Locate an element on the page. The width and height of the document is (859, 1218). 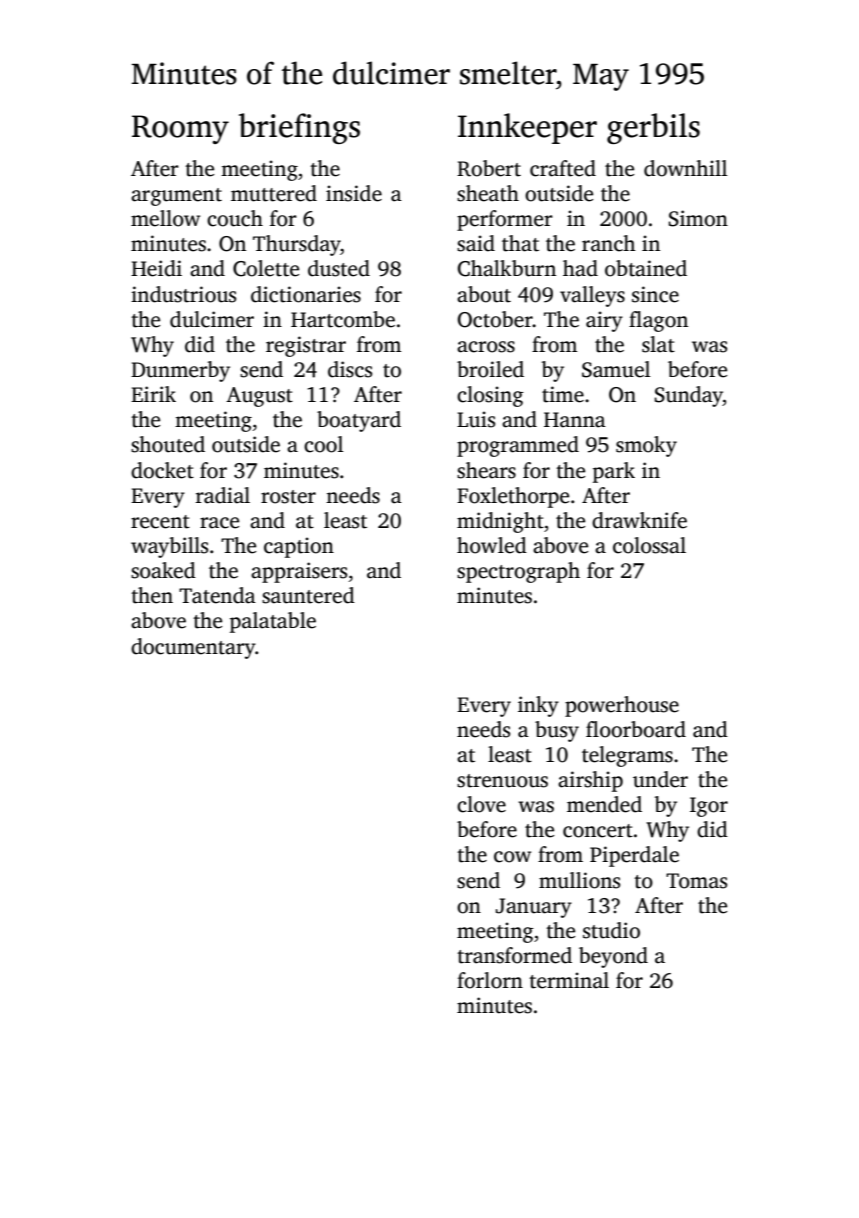
Igor is located at coordinates (709, 807).
